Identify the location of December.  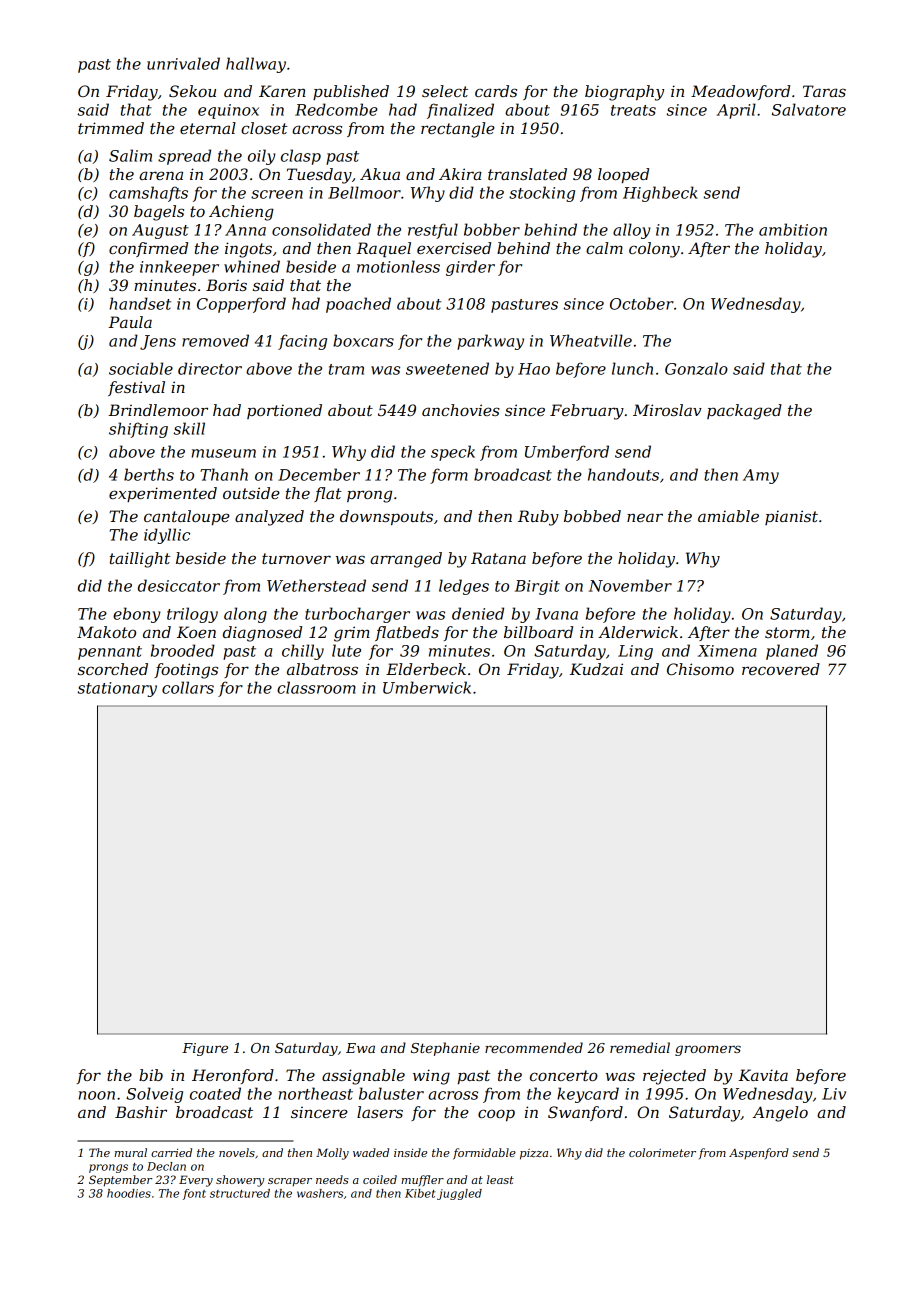
(319, 474).
